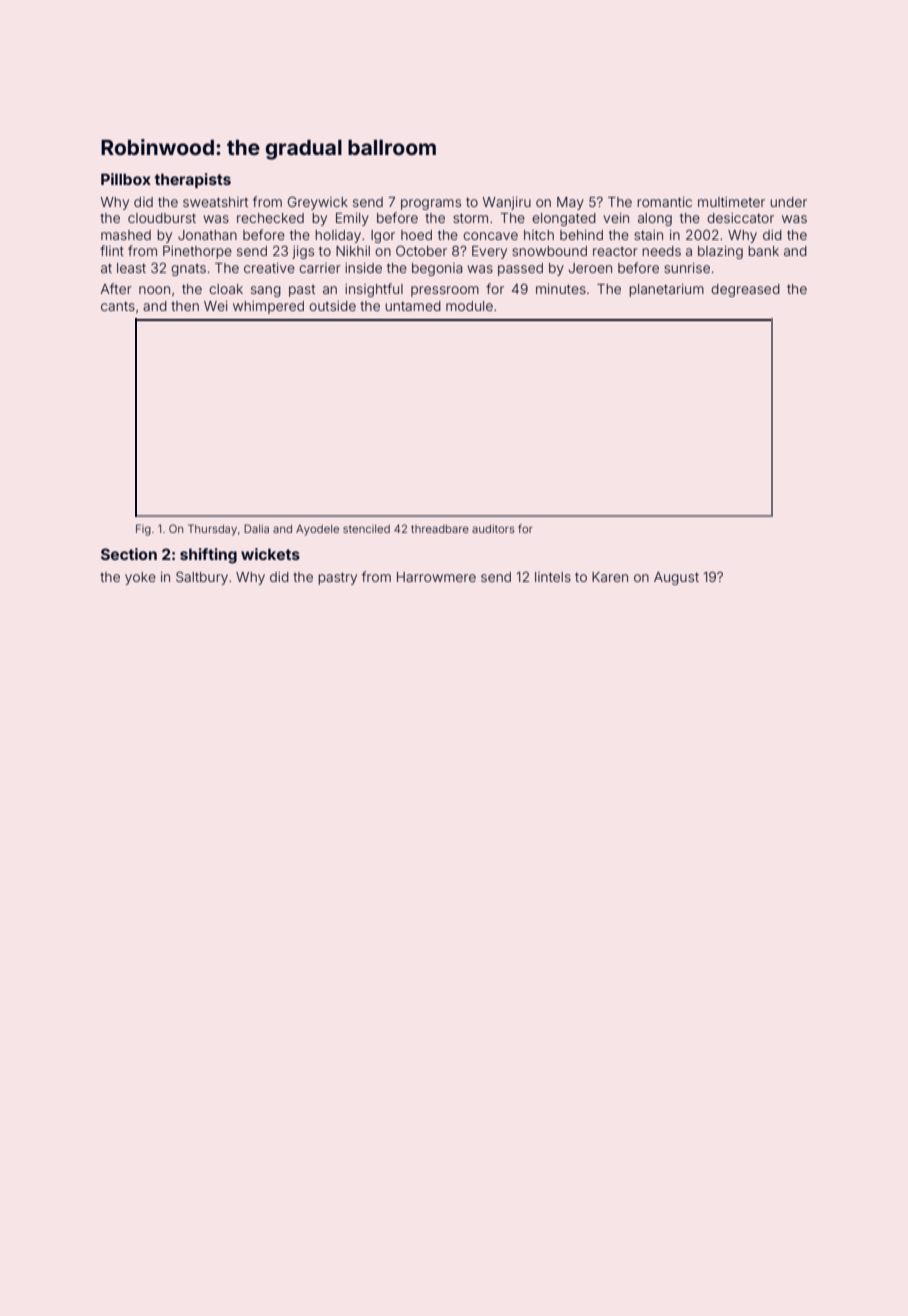 The image size is (908, 1316). Describe the element at coordinates (185, 306) in the screenshot. I see `then` at that location.
